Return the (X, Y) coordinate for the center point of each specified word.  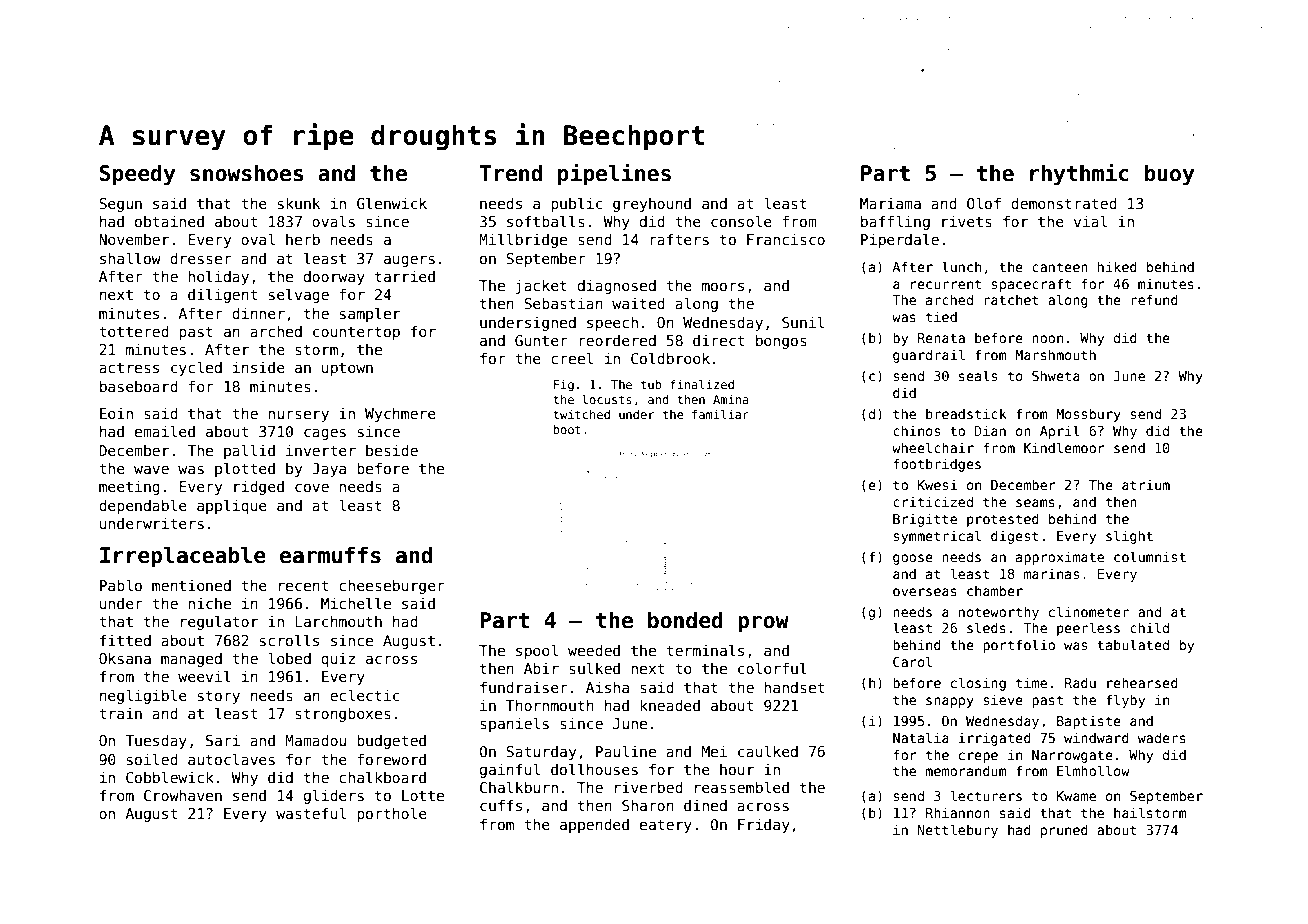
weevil (204, 676)
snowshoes (246, 173)
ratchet (1011, 299)
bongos (781, 341)
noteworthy (999, 613)
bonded (685, 620)
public (577, 204)
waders (1162, 737)
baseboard (139, 386)
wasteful (311, 813)
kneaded (670, 705)
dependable (143, 506)
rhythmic (1079, 174)
